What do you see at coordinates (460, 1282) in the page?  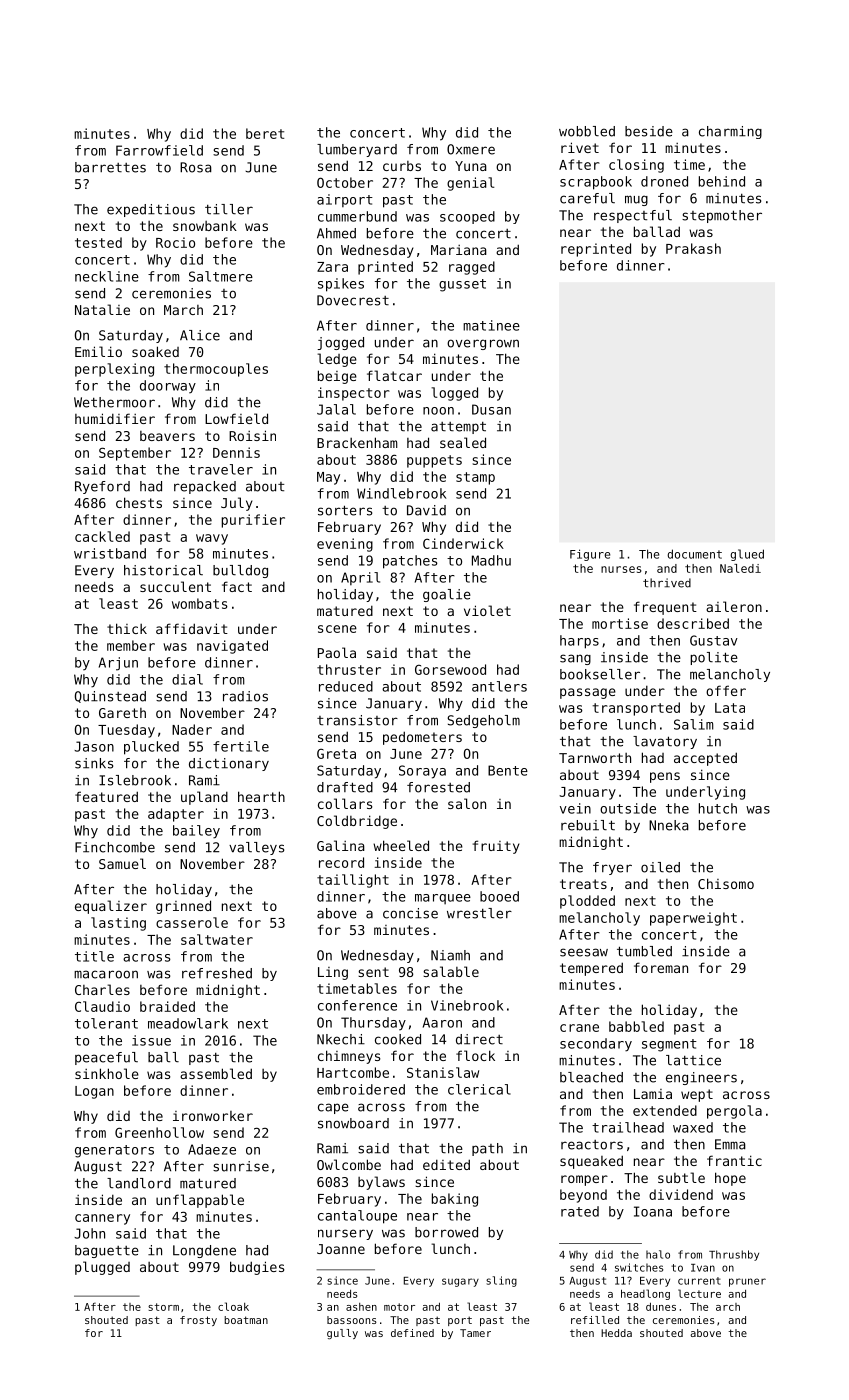 I see `sugary` at bounding box center [460, 1282].
